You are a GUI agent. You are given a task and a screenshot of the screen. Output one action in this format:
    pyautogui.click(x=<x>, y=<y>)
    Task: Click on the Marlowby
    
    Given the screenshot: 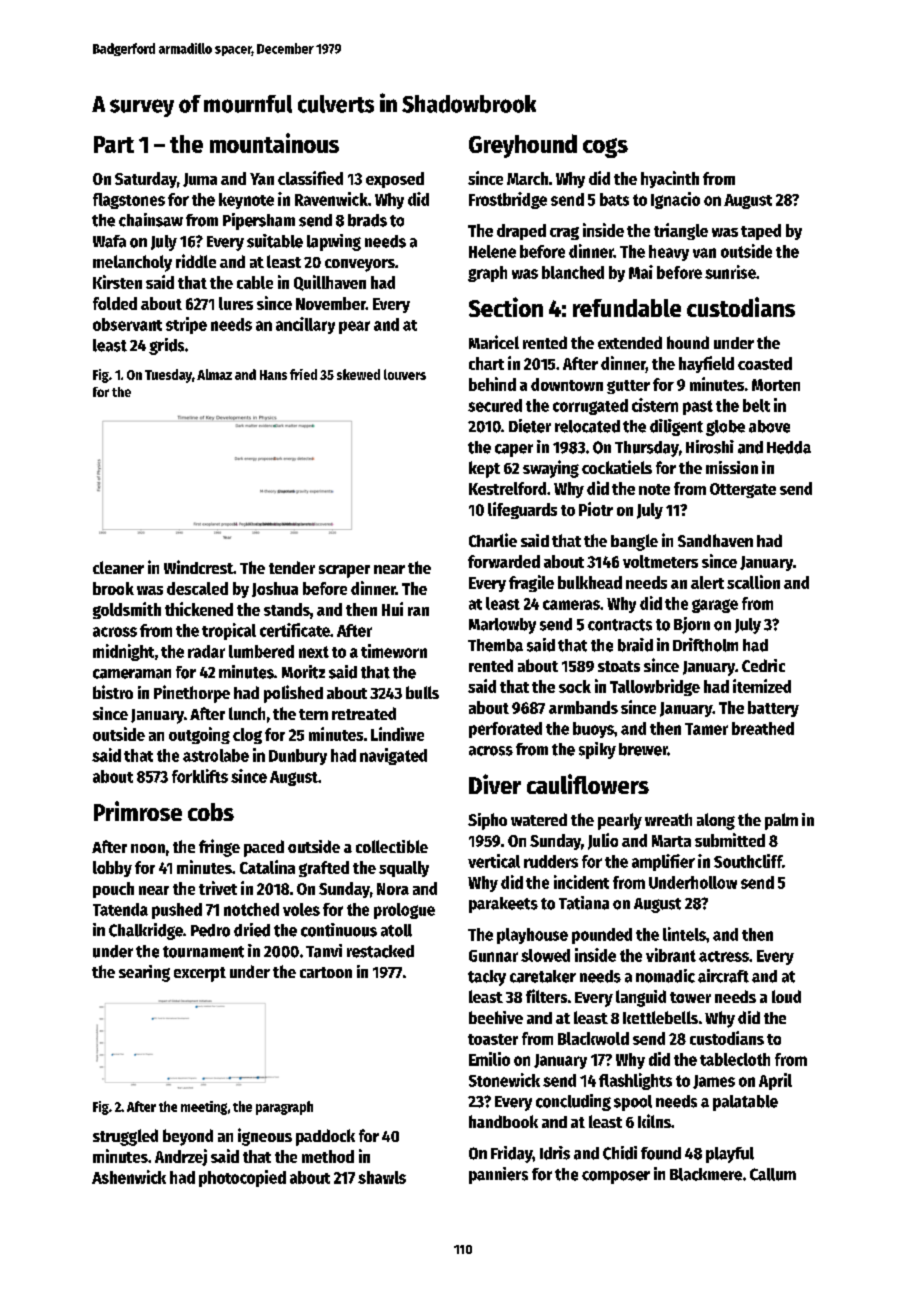 What is the action you would take?
    pyautogui.click(x=502, y=626)
